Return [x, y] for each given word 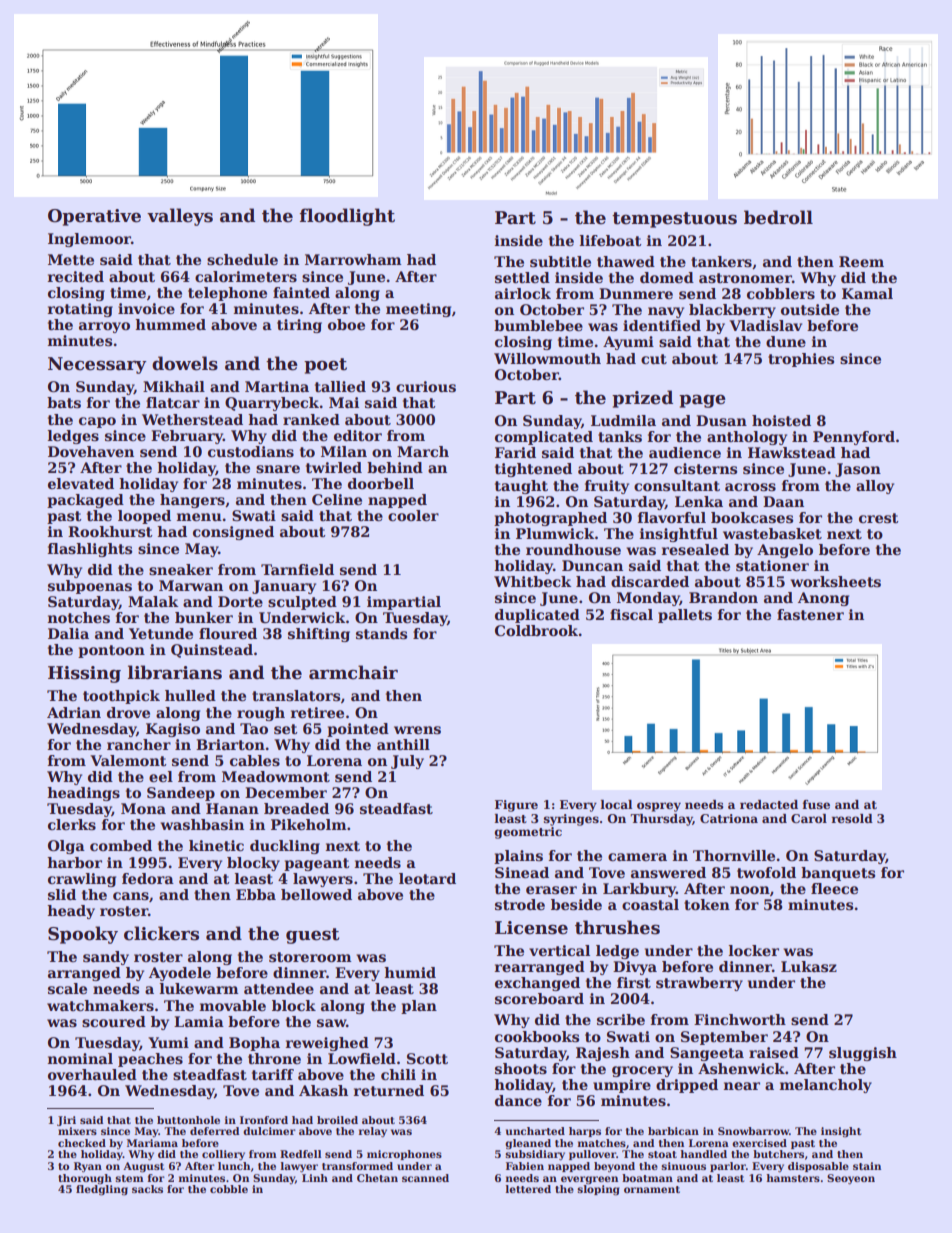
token [707, 904]
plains [518, 857]
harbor [74, 862]
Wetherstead [192, 419]
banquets [838, 874]
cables [255, 760]
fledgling [102, 1190]
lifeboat [610, 240]
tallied [340, 386]
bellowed [316, 894]
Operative [94, 217]
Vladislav [765, 325]
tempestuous [674, 220]
